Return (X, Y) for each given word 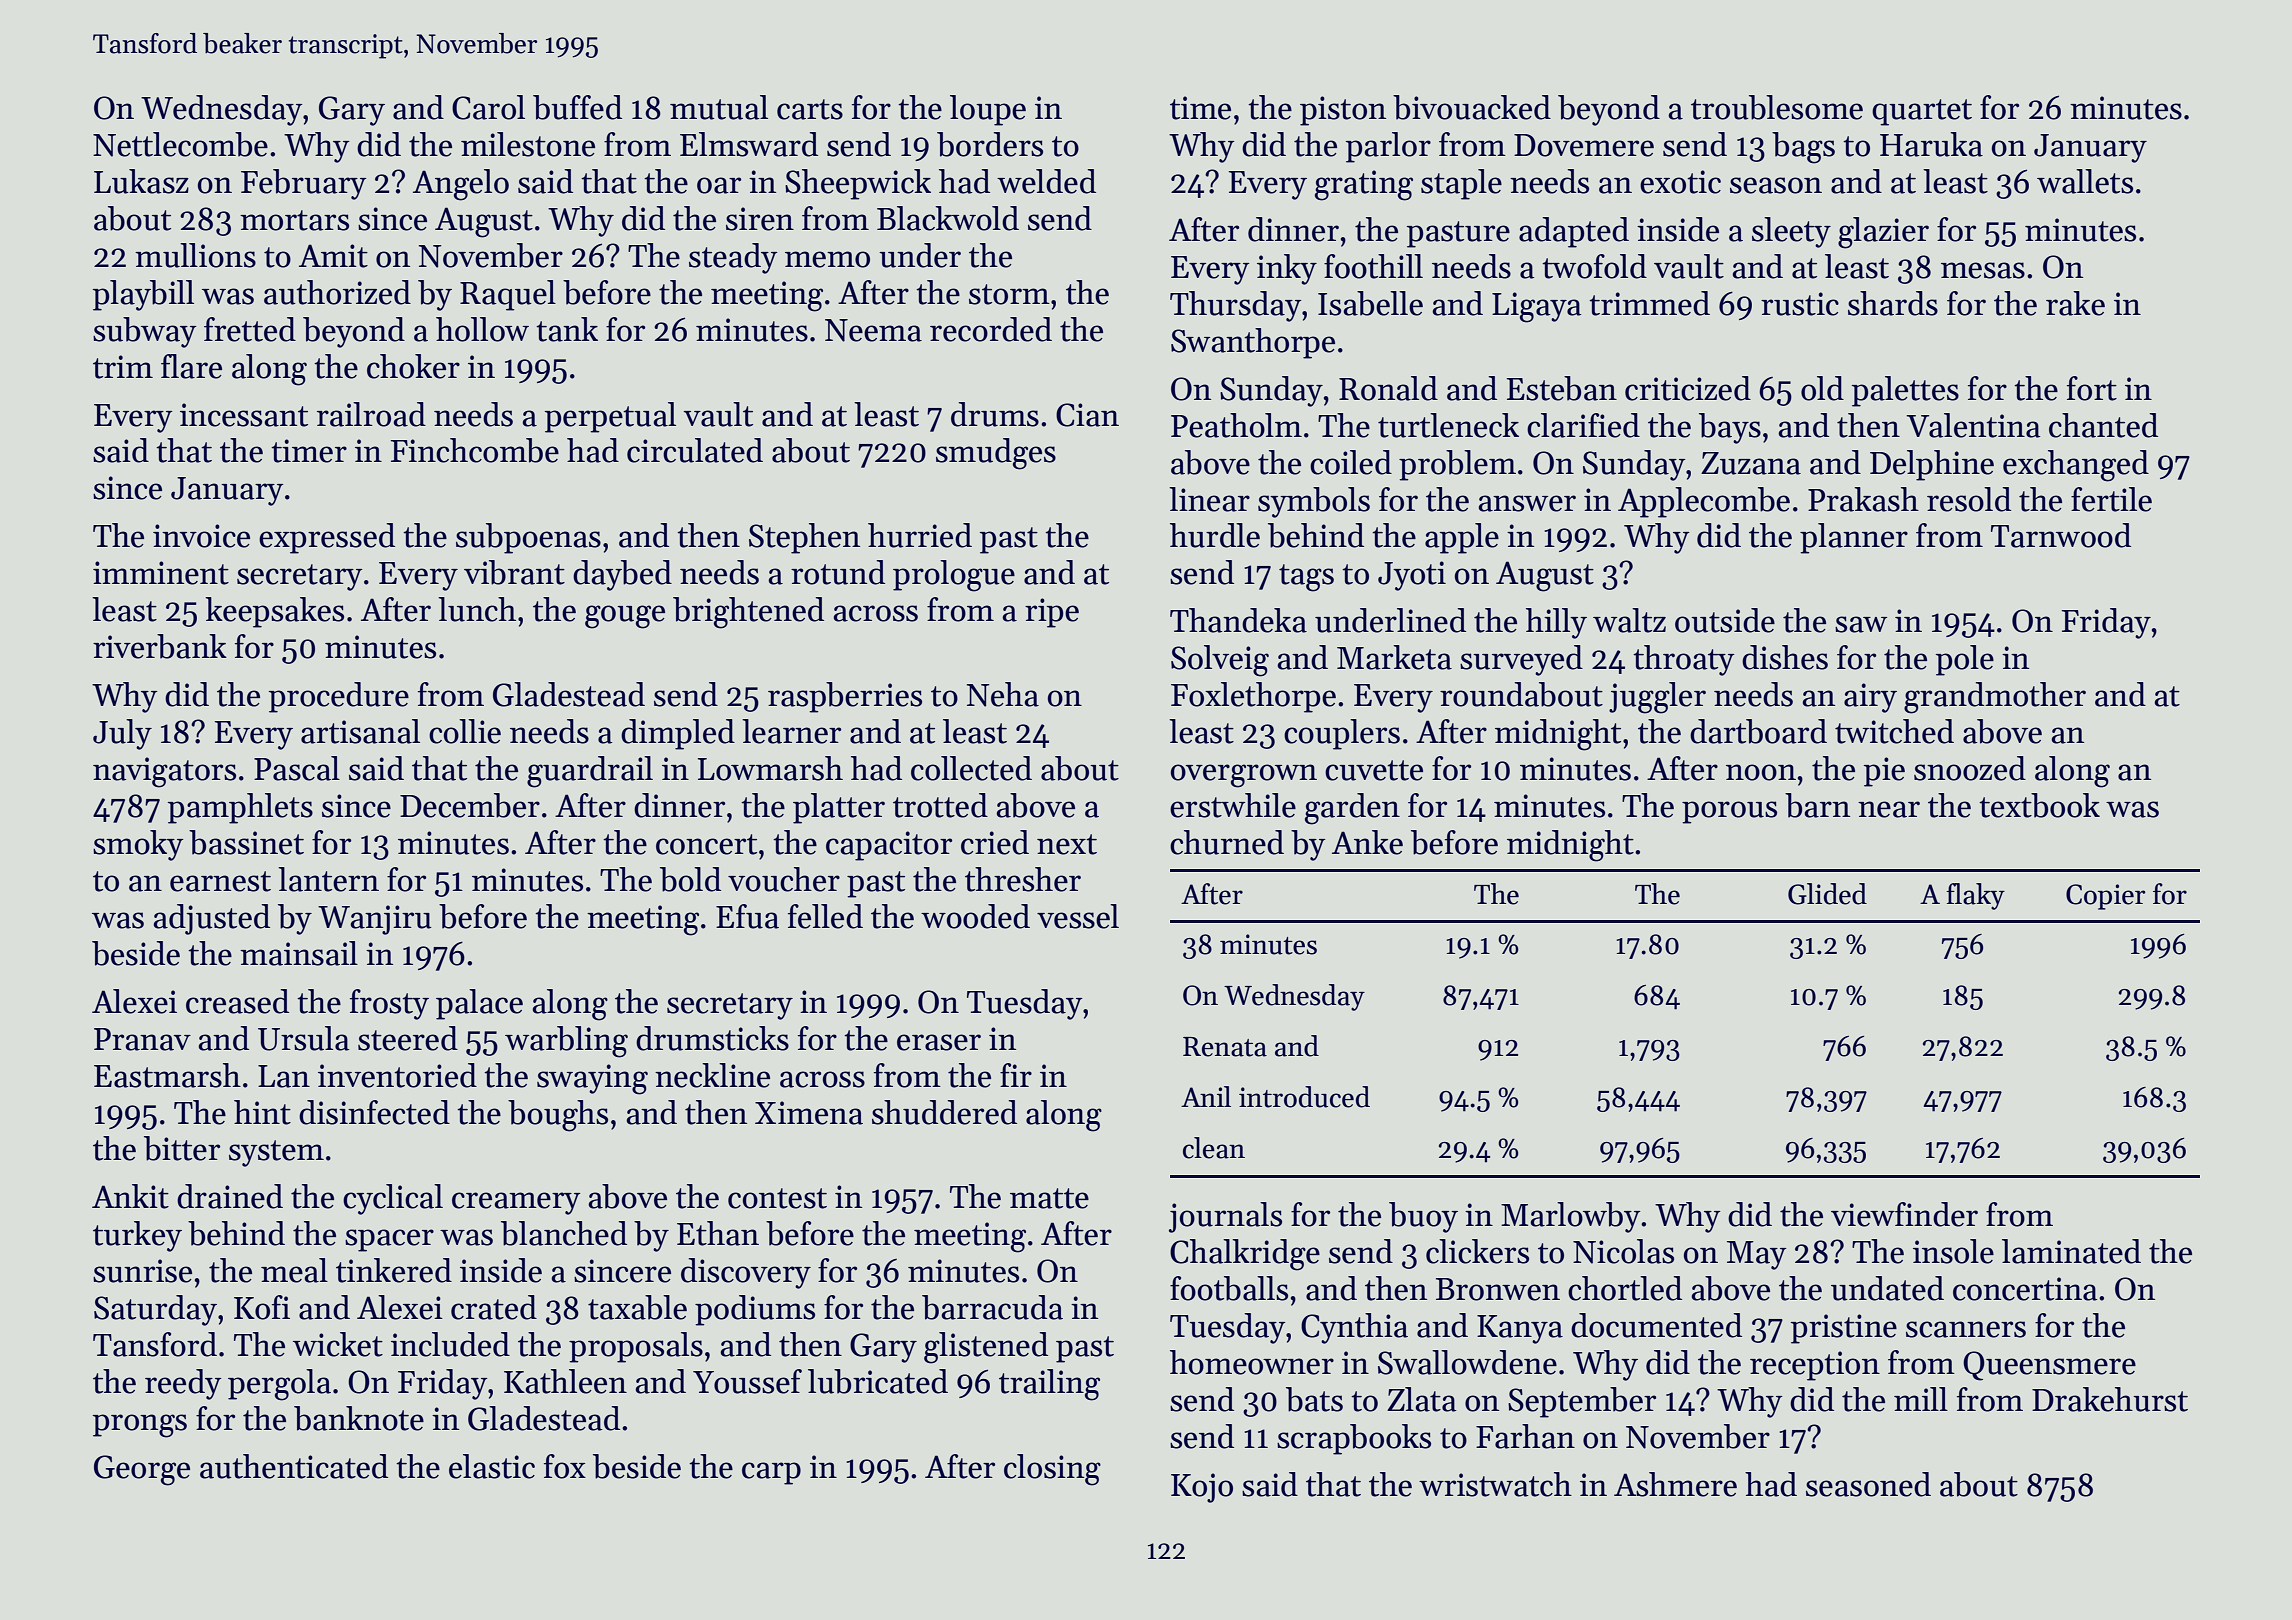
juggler (1657, 698)
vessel (1078, 916)
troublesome (1777, 107)
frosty (389, 1004)
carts (810, 109)
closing (1052, 1470)
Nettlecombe (180, 144)
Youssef (747, 1381)
